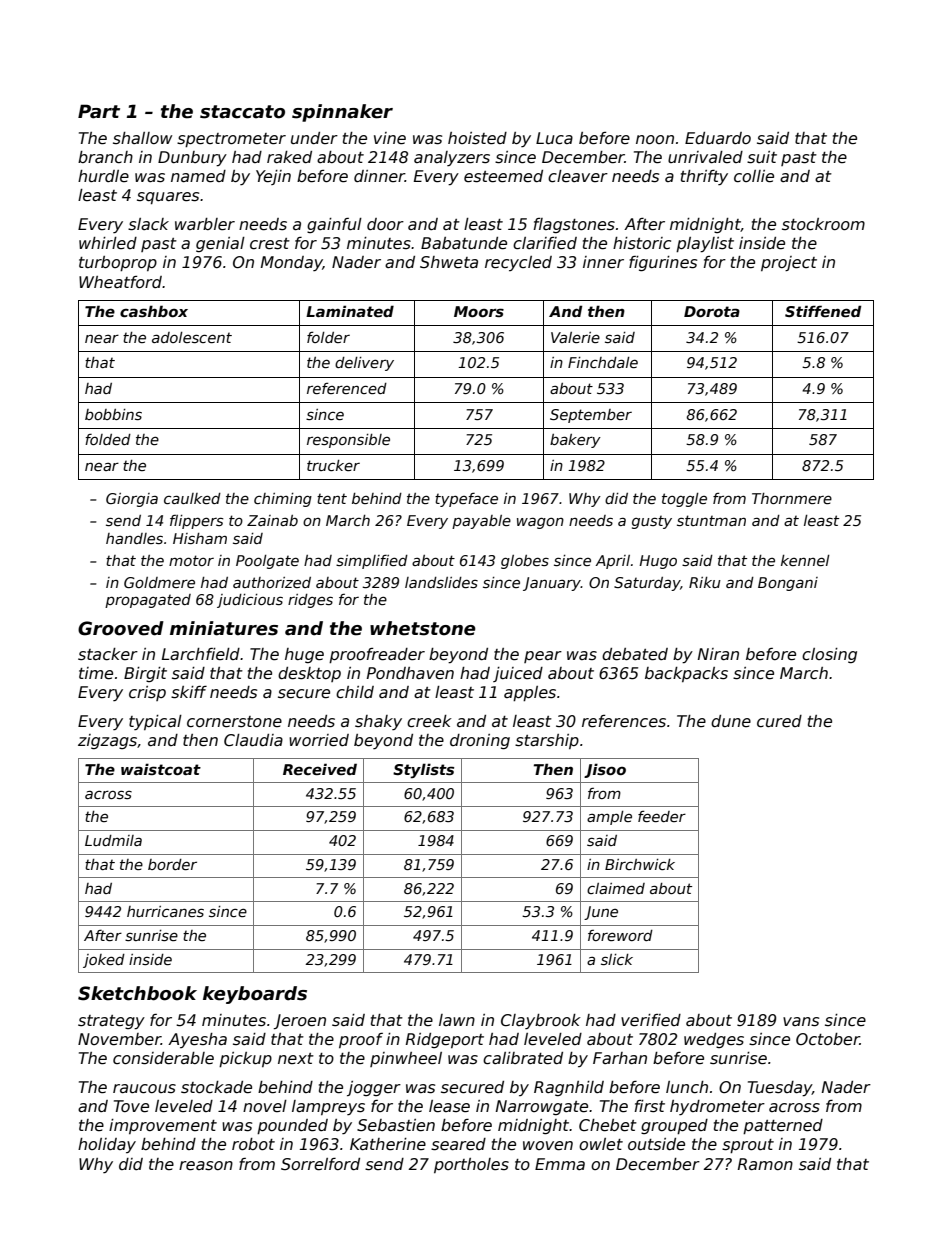 The height and width of the image is (1233, 952). Describe the element at coordinates (684, 500) in the image. I see `toggle` at that location.
